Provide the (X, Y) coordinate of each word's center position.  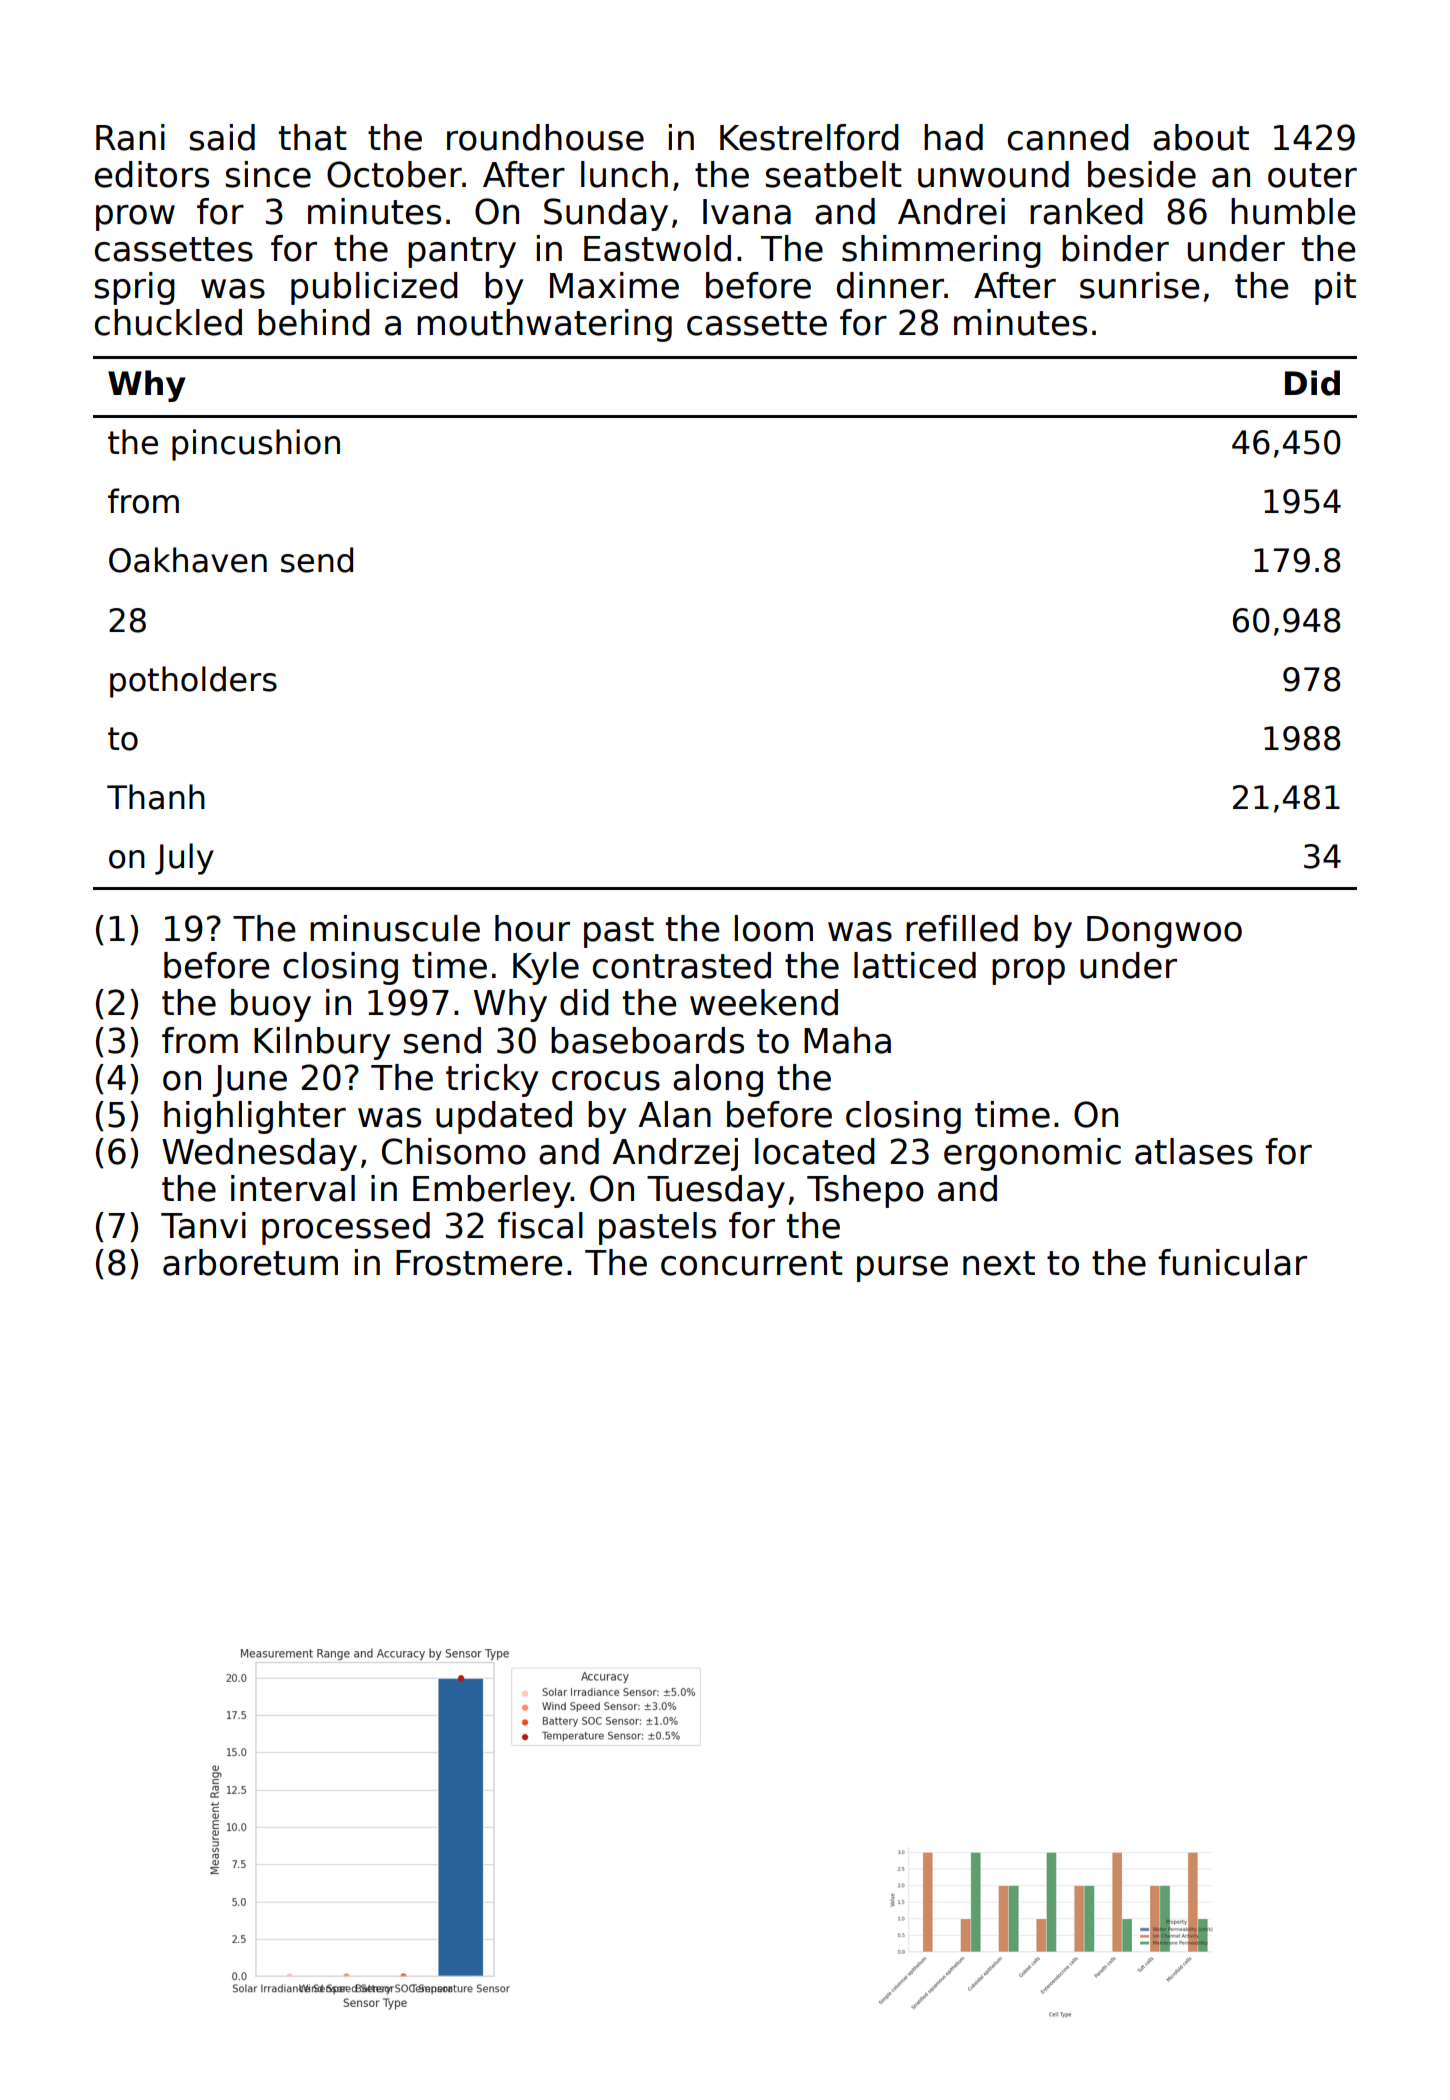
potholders (193, 682)
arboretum (250, 1262)
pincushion (256, 445)
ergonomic (1032, 1154)
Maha (847, 1040)
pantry (462, 252)
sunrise (1139, 285)
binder (1115, 248)
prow (135, 218)
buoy (271, 1005)
